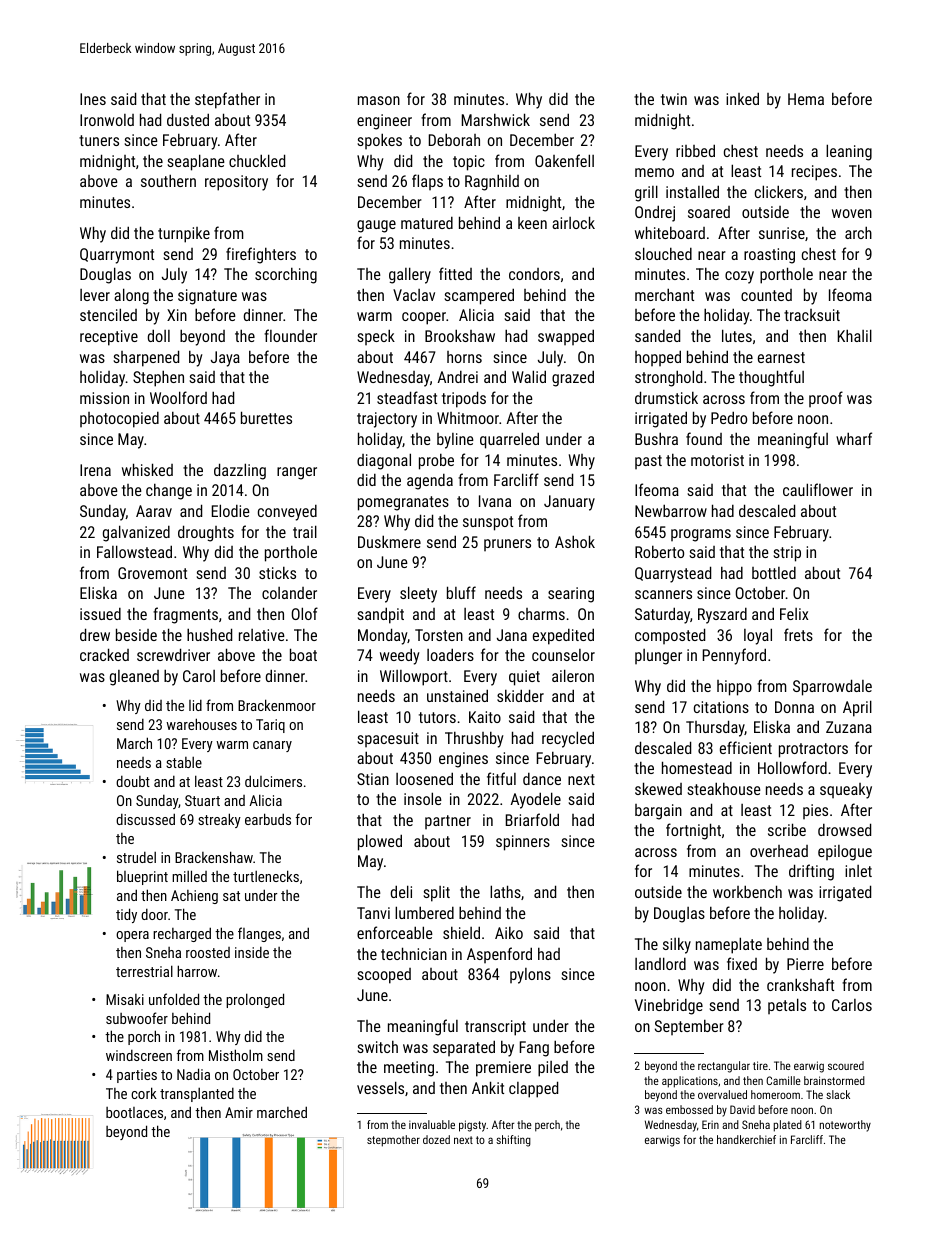 This page has height=1233, width=952. What do you see at coordinates (132, 936) in the page?
I see `opera` at bounding box center [132, 936].
